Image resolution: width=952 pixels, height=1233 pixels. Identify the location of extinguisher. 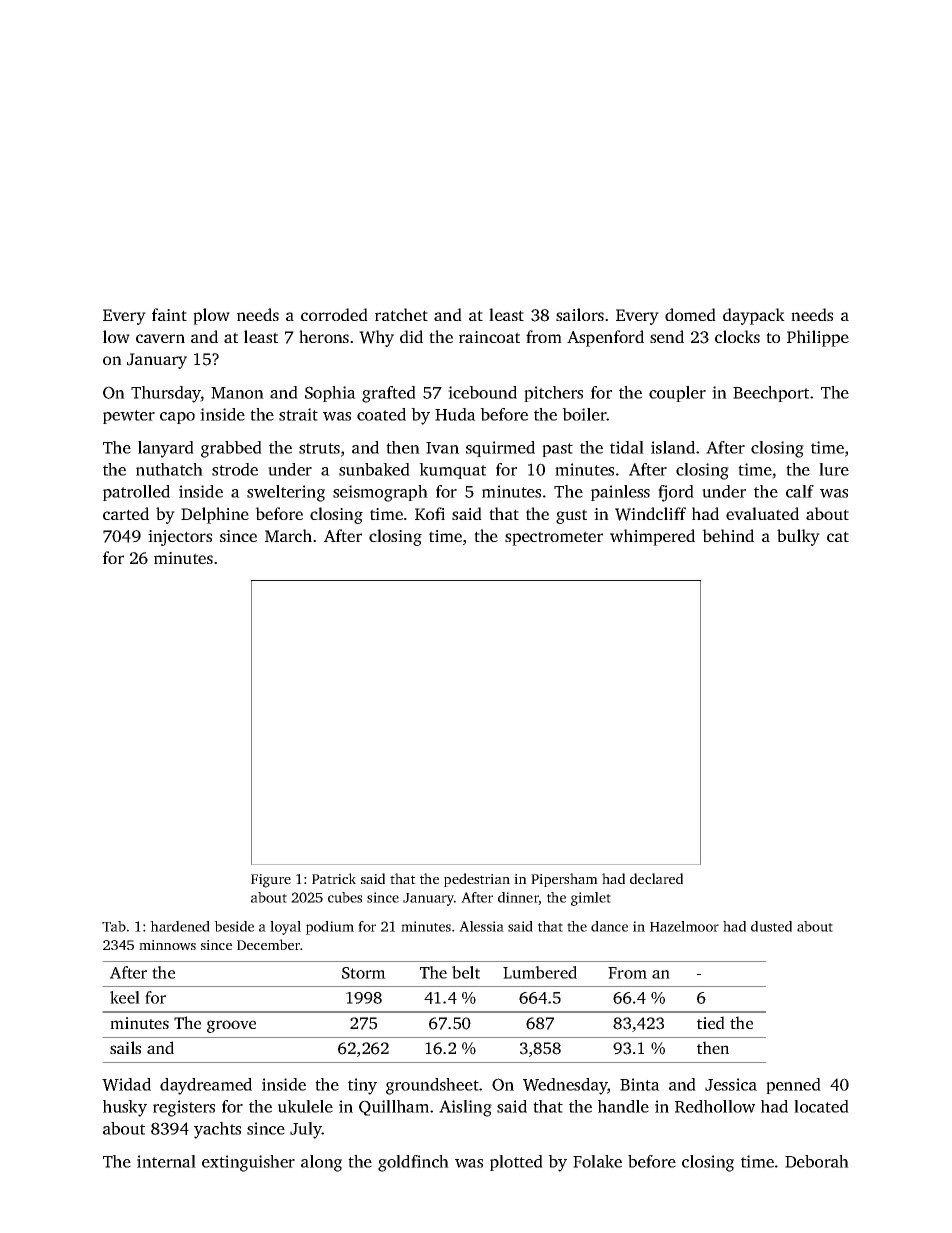
(248, 1163).
